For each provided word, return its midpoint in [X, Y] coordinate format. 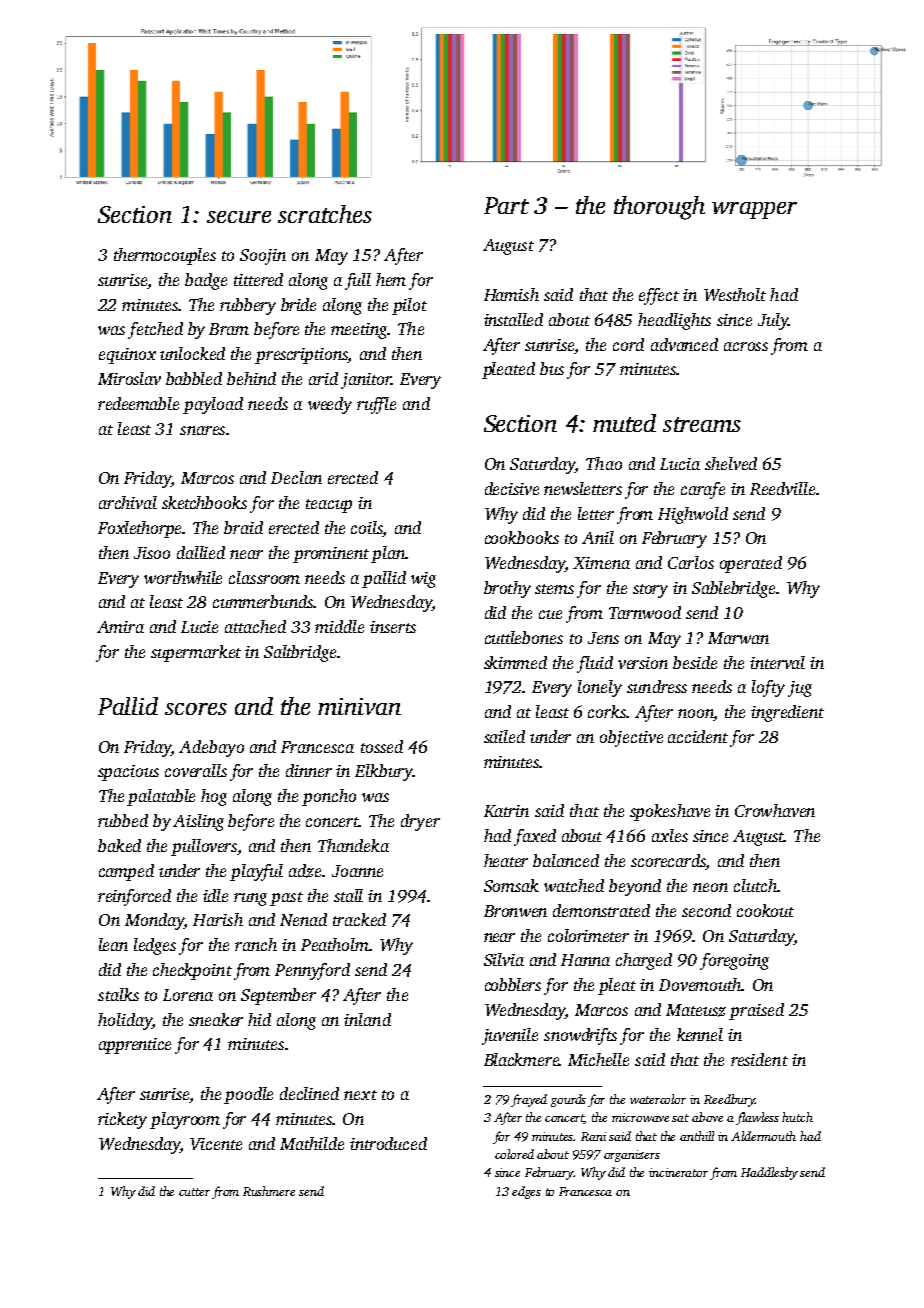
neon [710, 887]
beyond [635, 887]
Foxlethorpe [140, 529]
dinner [309, 770]
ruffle [376, 405]
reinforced [134, 897]
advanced [684, 344]
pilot [409, 306]
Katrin [506, 811]
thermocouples [165, 256]
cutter [194, 1192]
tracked [359, 919]
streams [702, 424]
